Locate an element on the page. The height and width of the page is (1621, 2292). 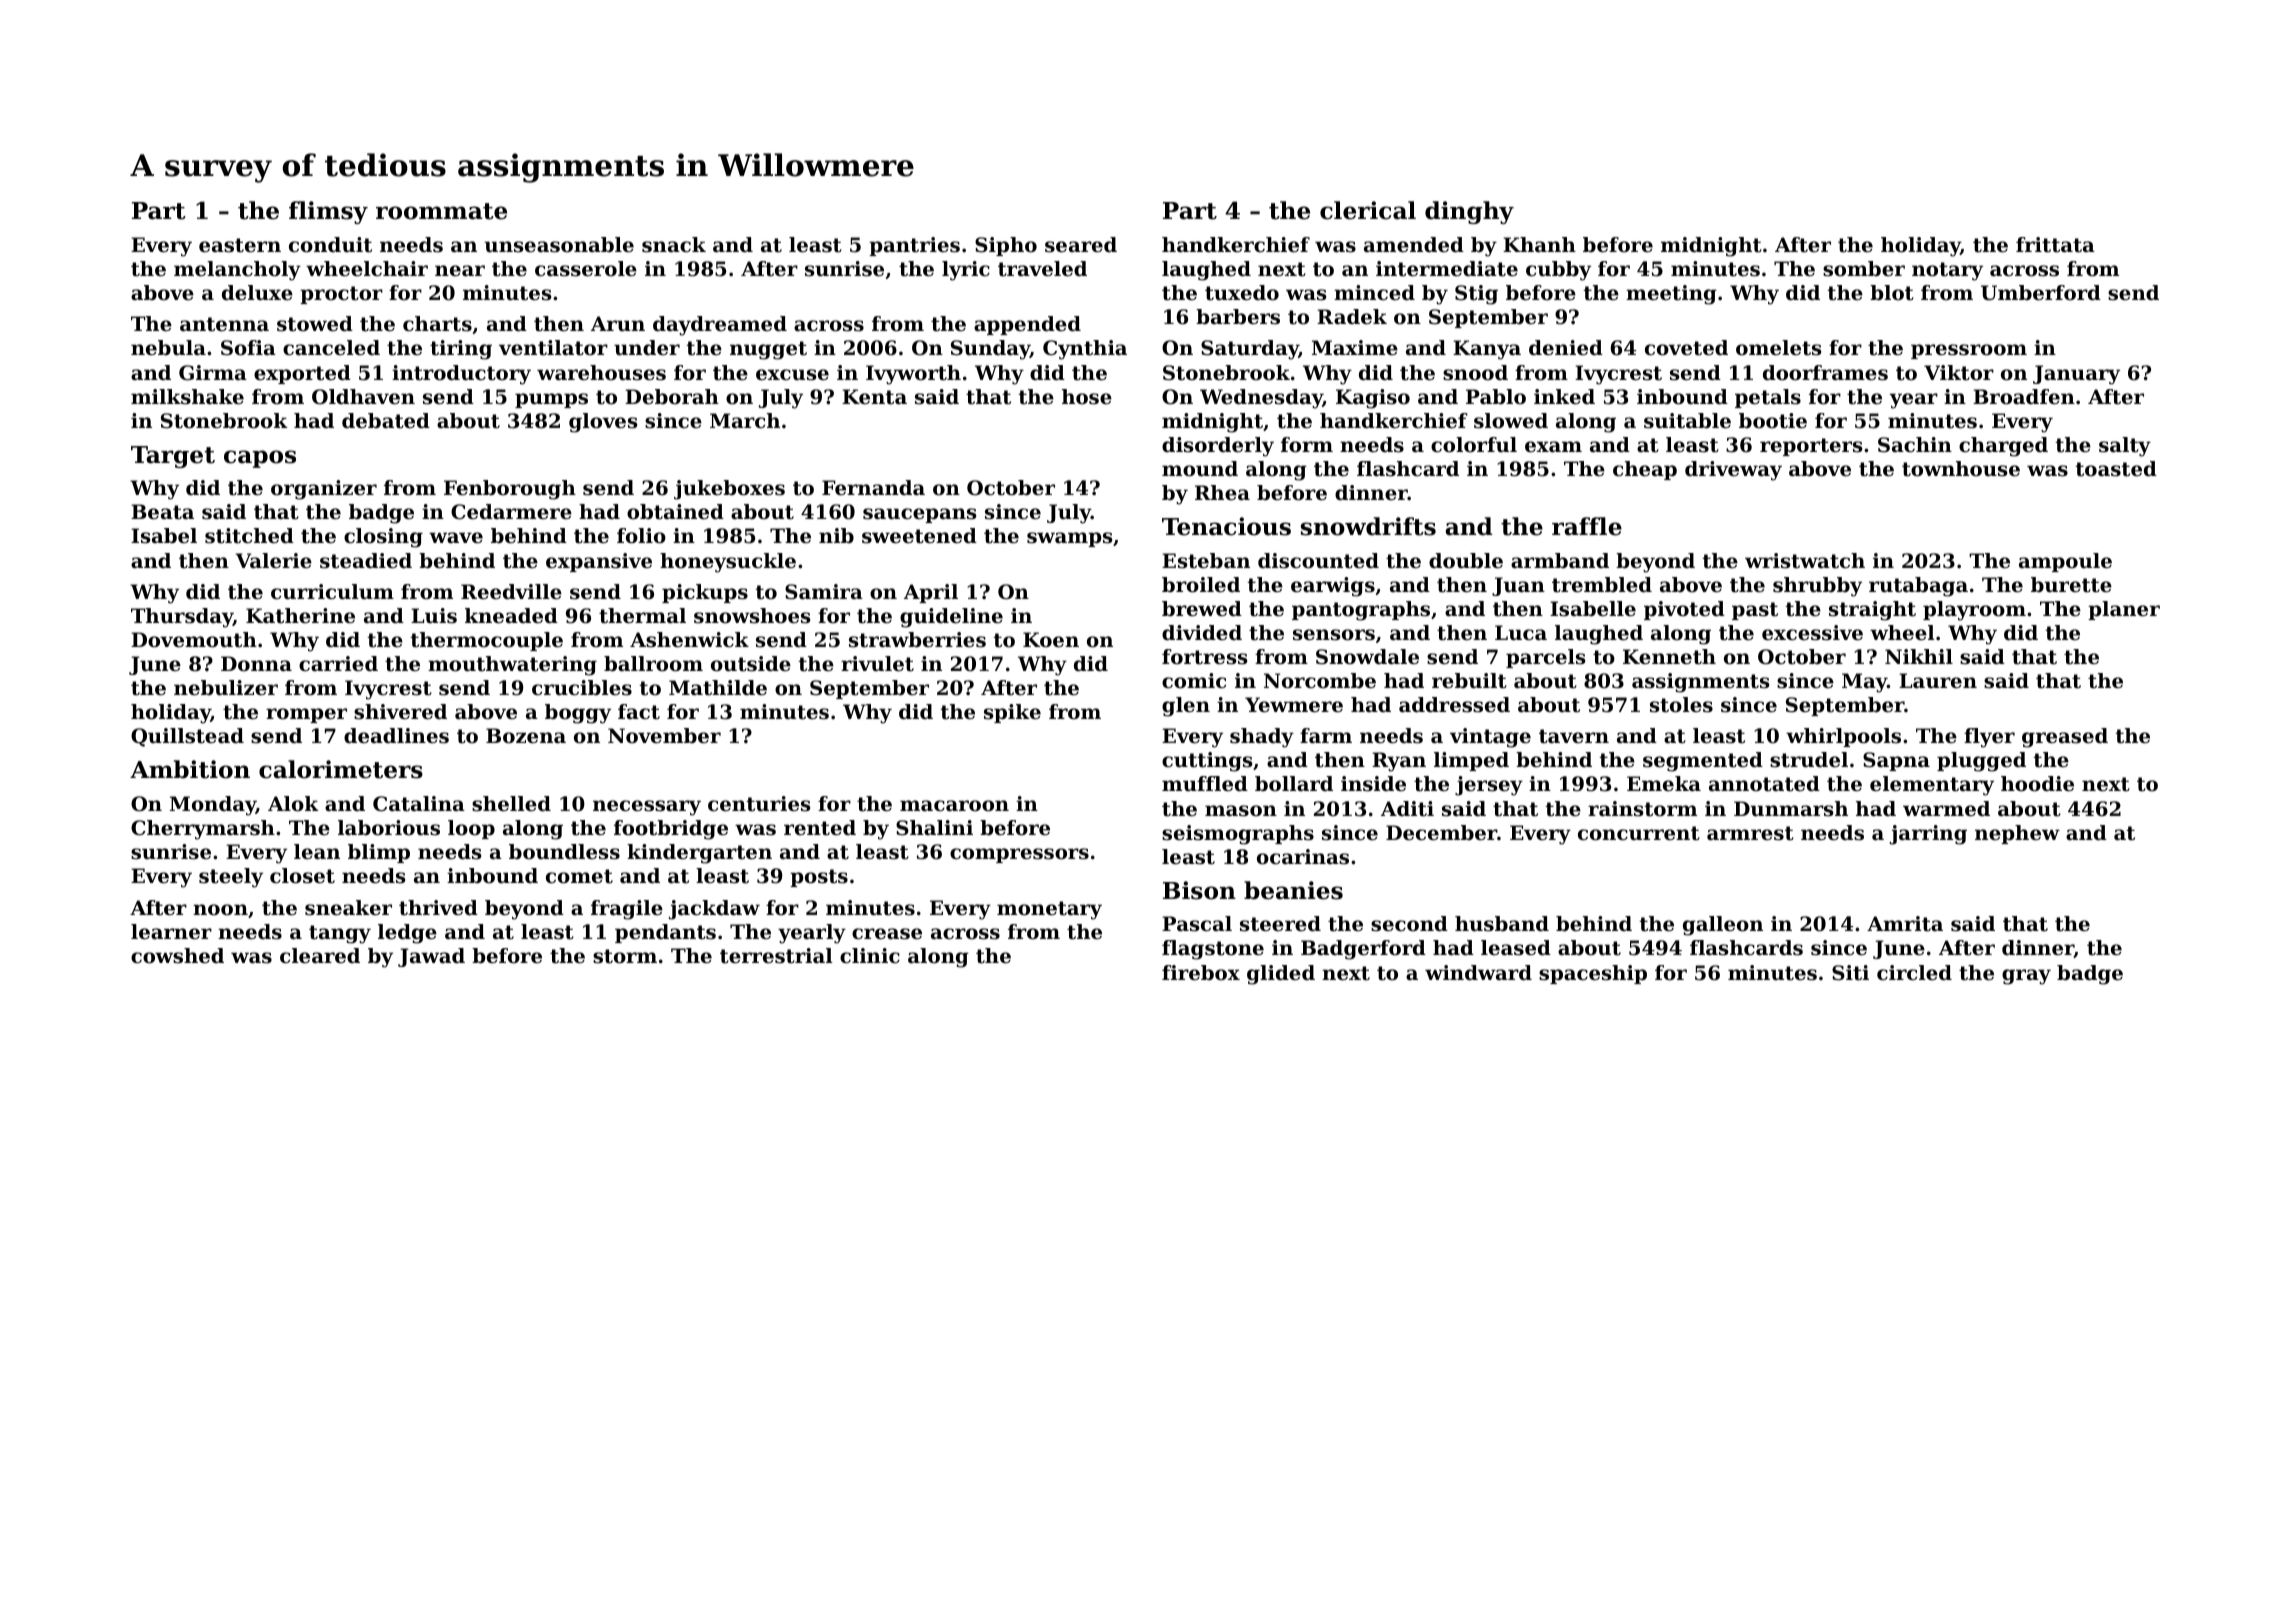
Jawad is located at coordinates (431, 957).
